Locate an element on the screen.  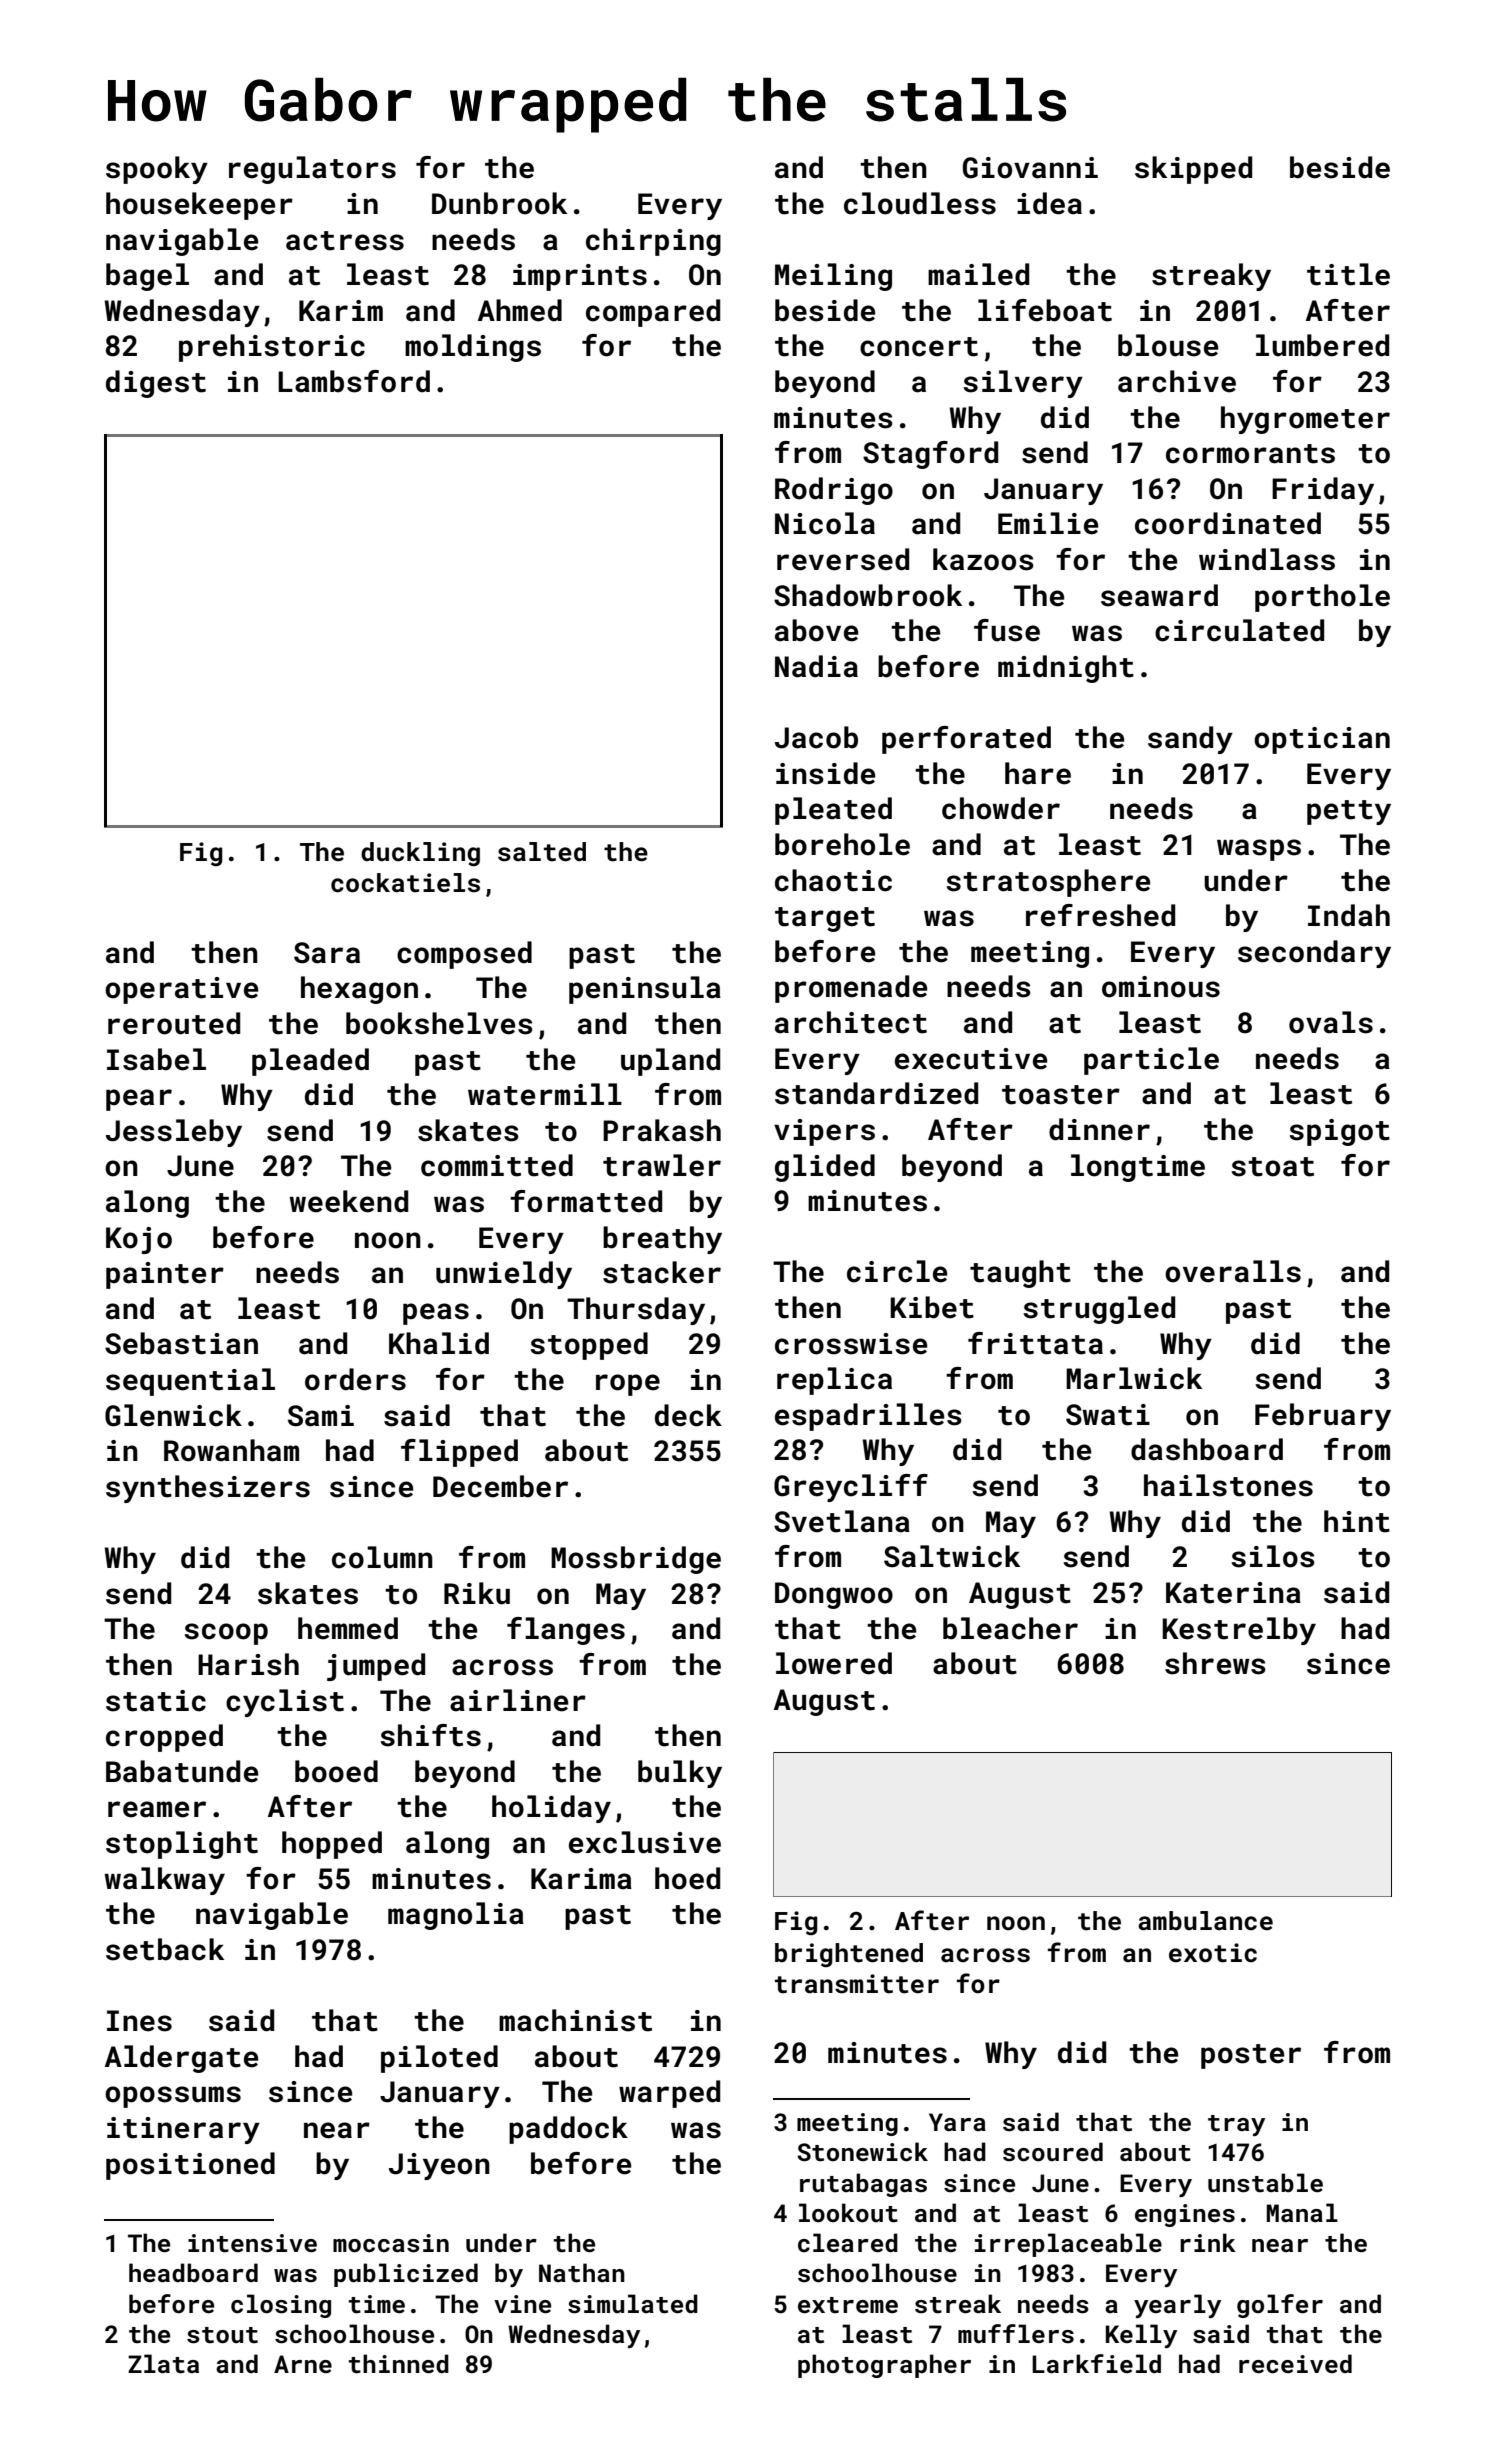
ominous is located at coordinates (1161, 987).
